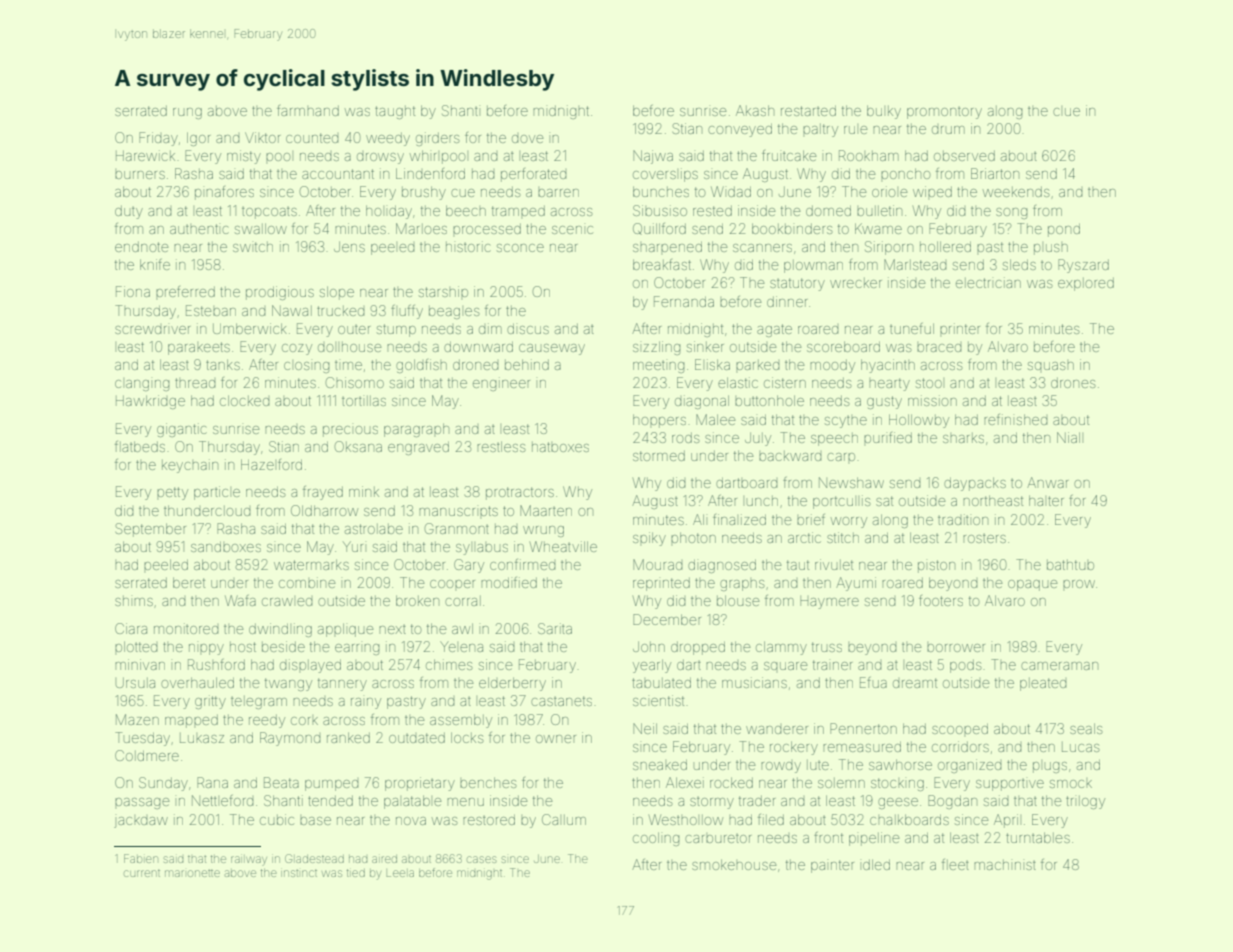  I want to click on perforated, so click(533, 175).
